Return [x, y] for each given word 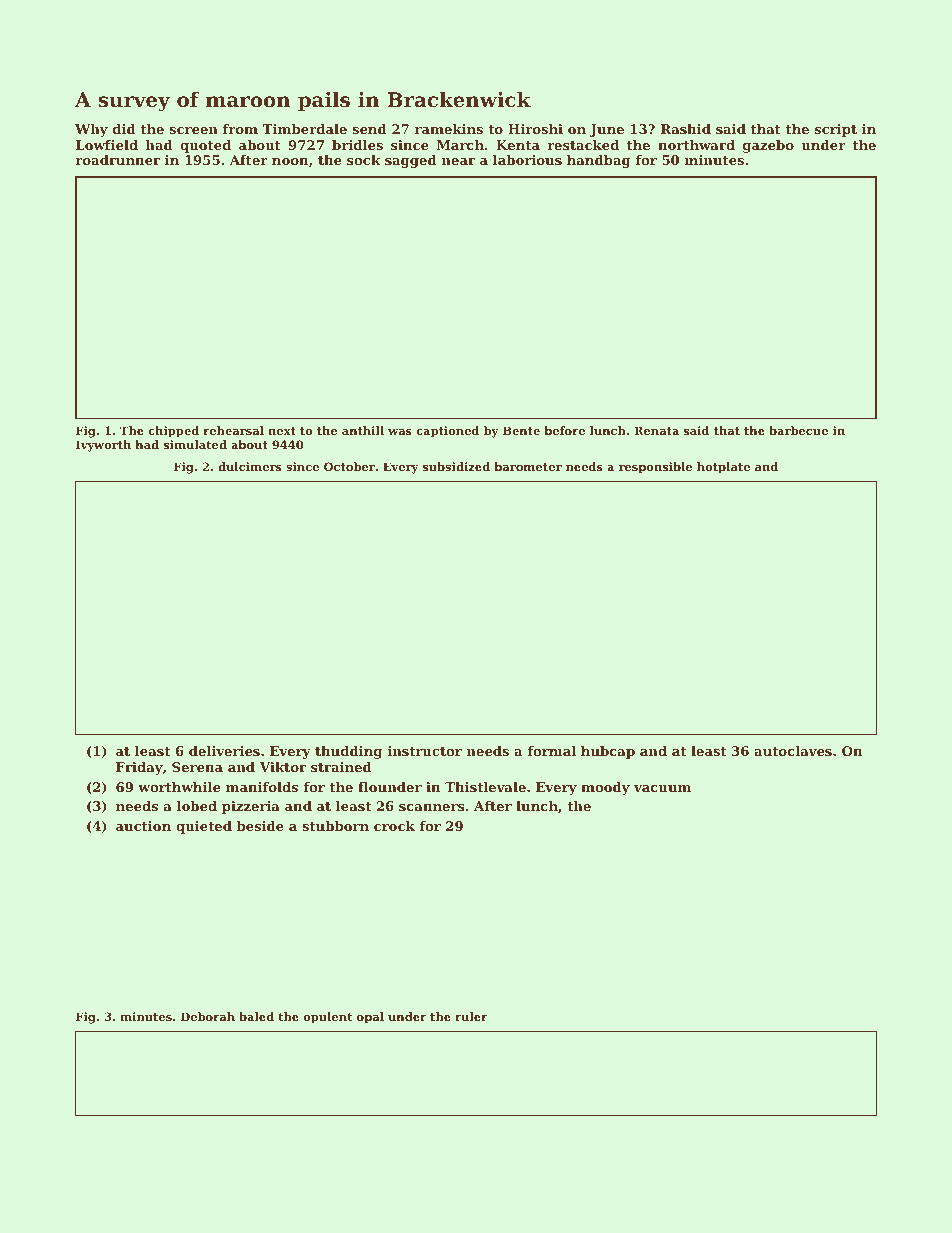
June [607, 130]
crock [394, 826]
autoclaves [793, 751]
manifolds [262, 787]
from [240, 129]
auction [143, 826]
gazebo [768, 146]
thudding [348, 752]
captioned [447, 432]
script [836, 130]
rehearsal [233, 430]
